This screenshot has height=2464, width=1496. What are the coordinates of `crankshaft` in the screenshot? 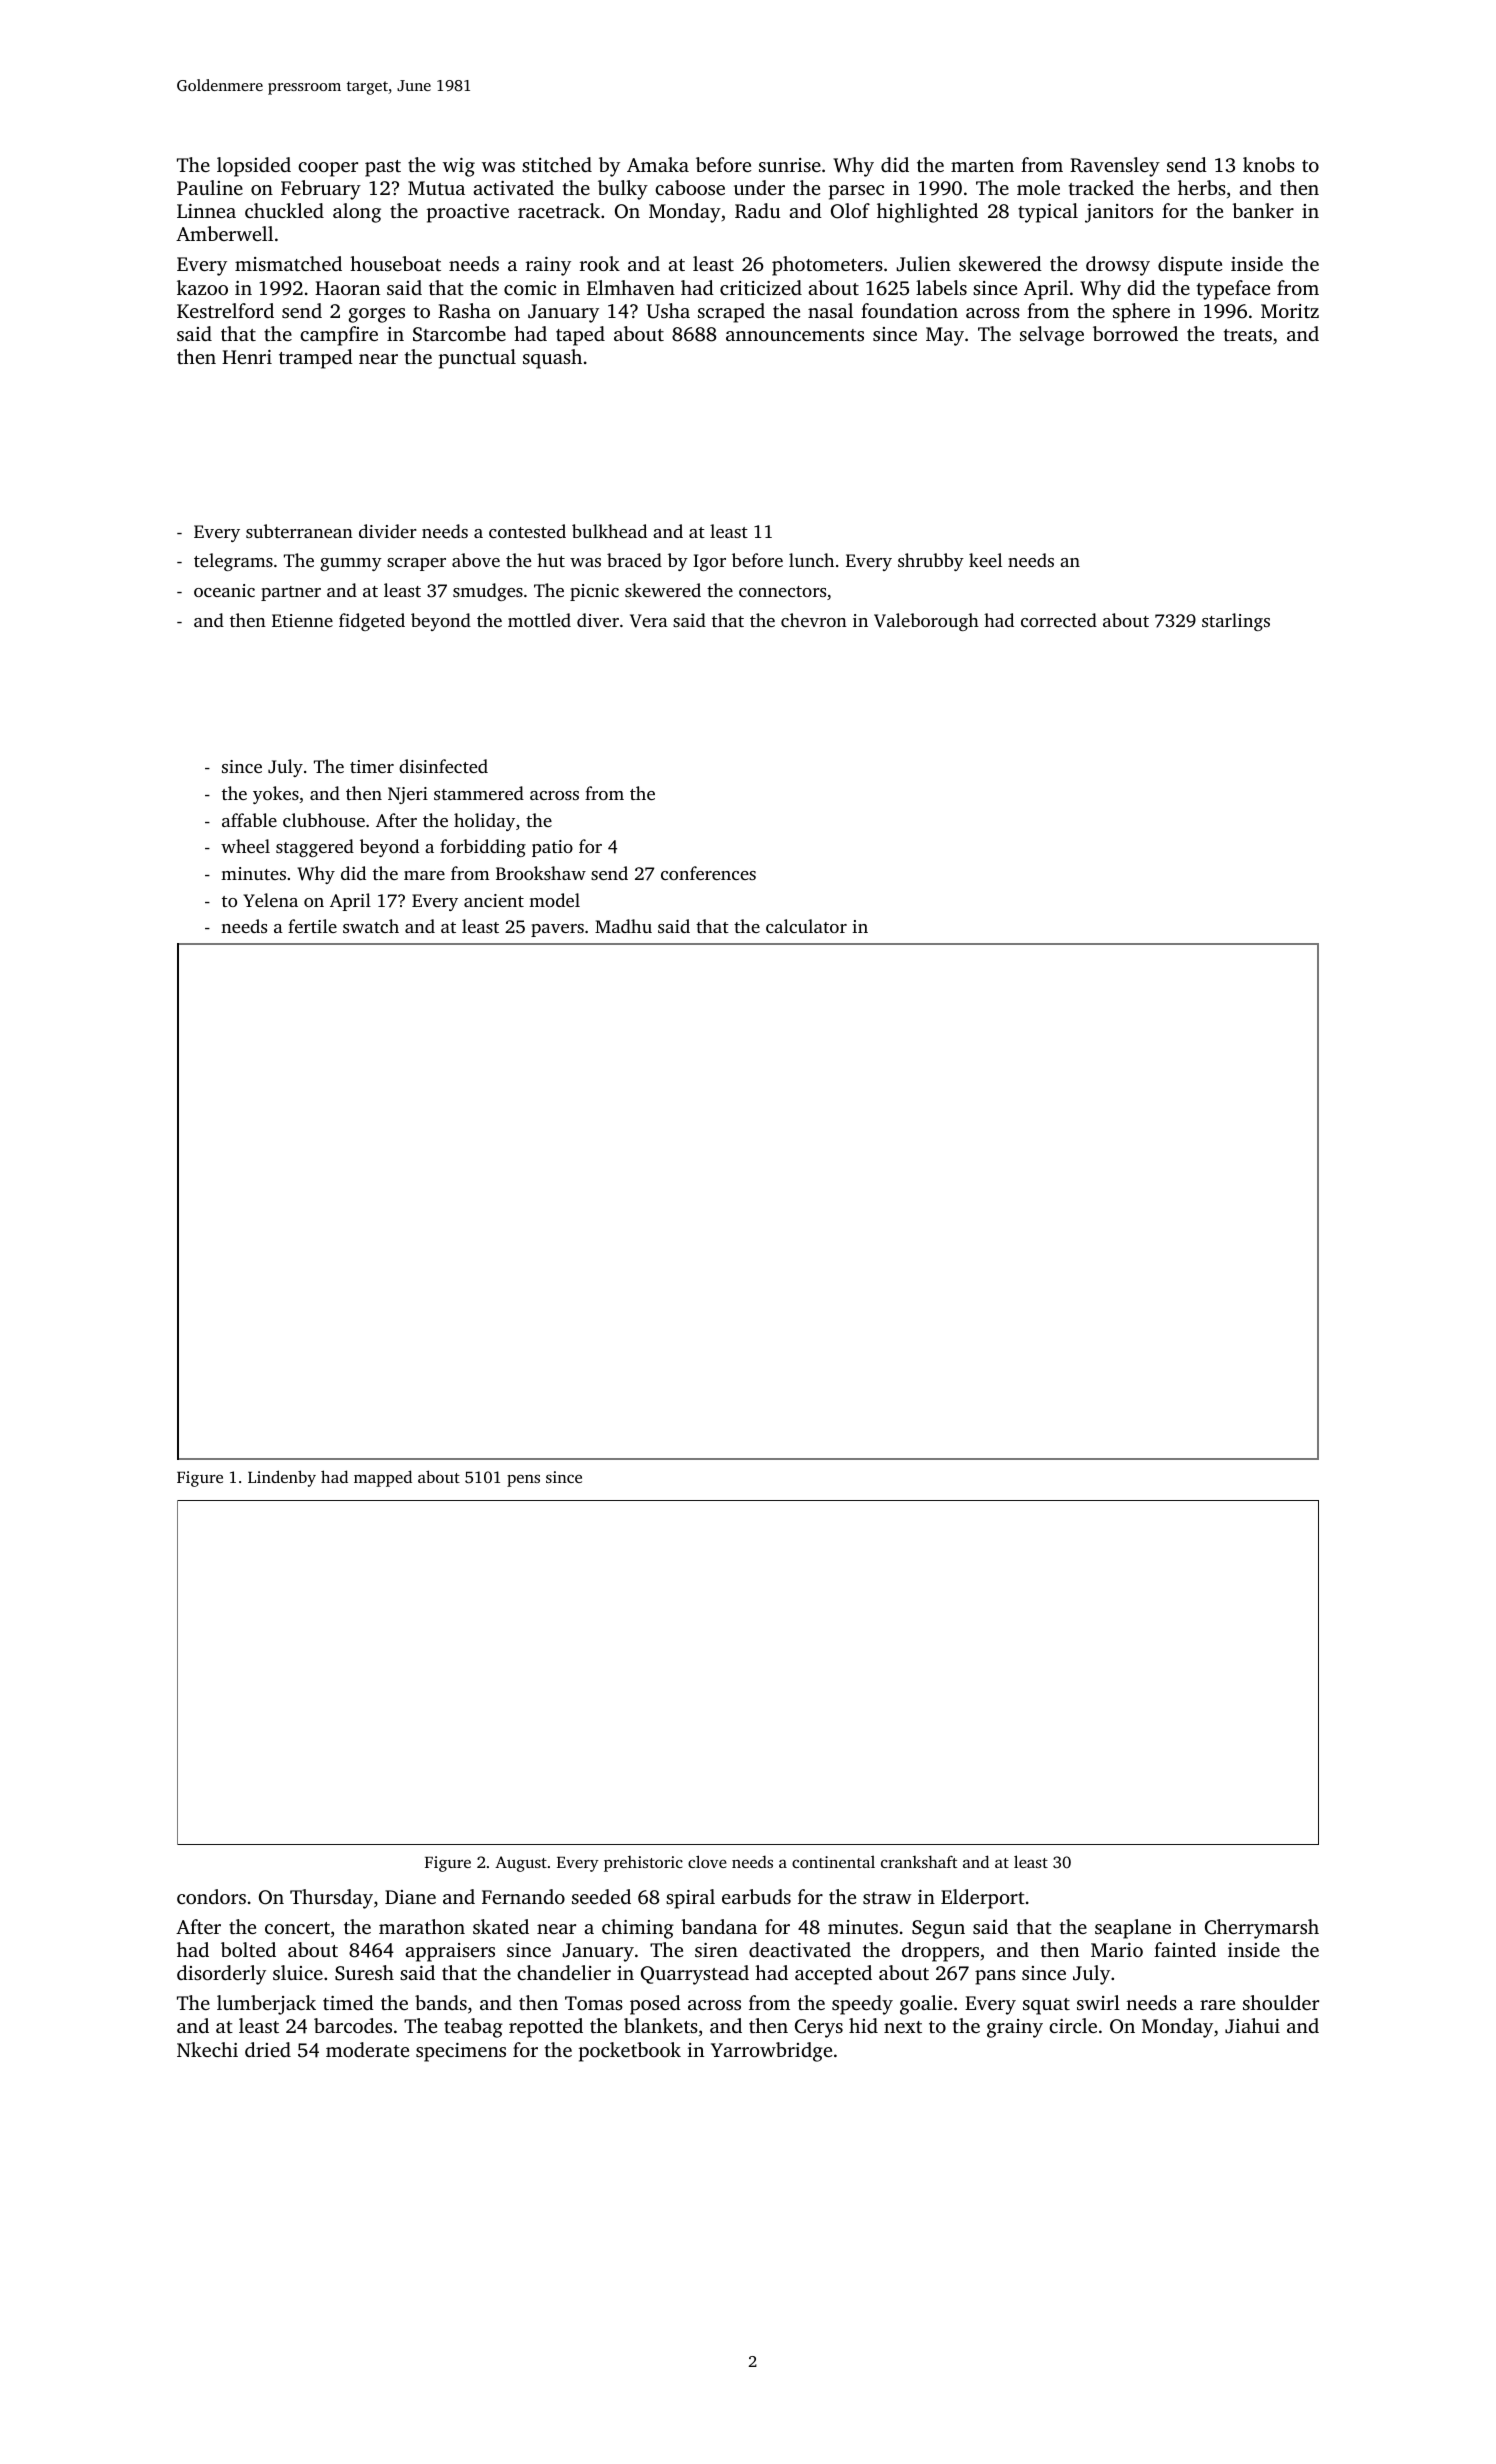 It's located at (919, 1861).
